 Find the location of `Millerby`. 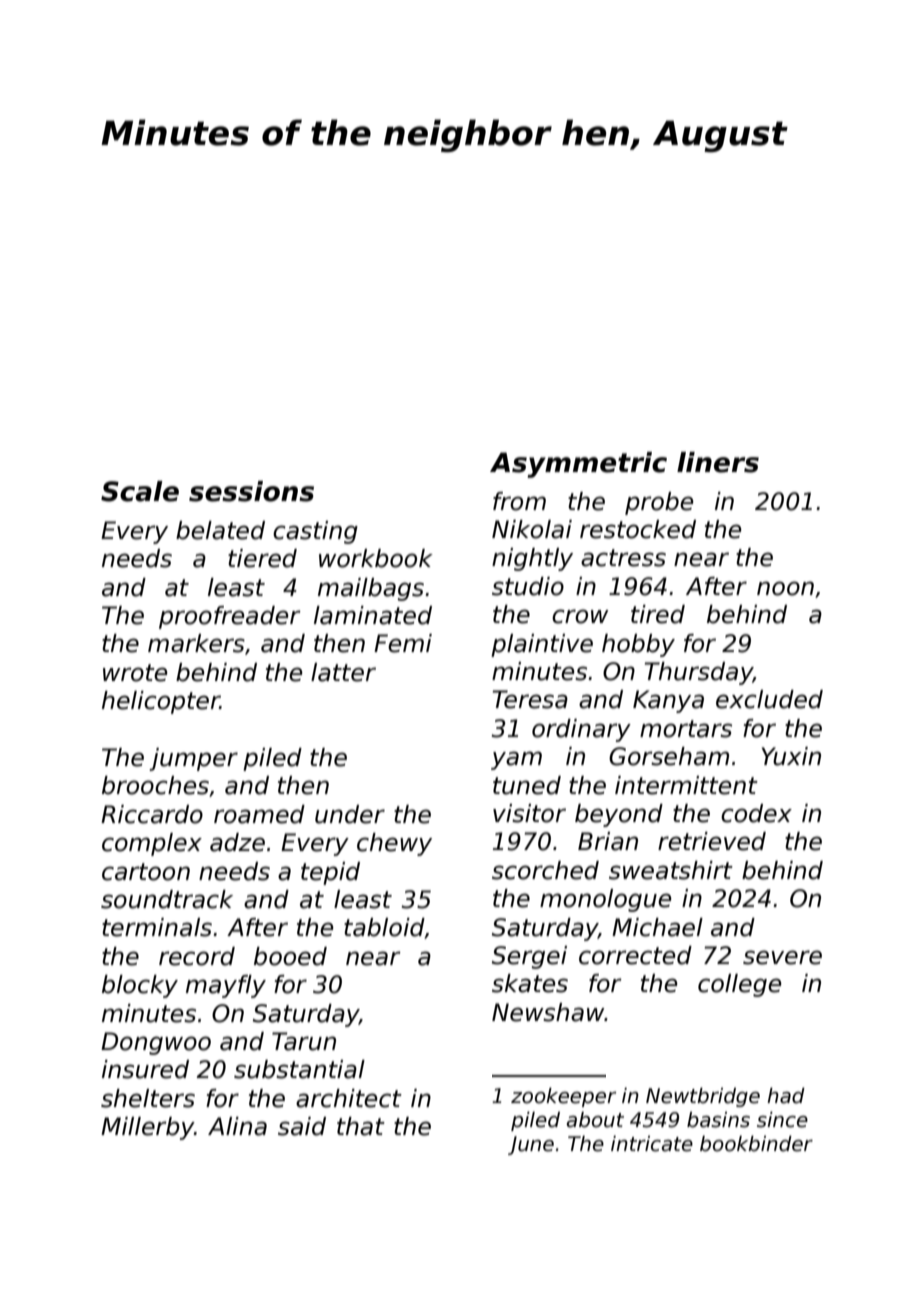

Millerby is located at coordinates (147, 1128).
